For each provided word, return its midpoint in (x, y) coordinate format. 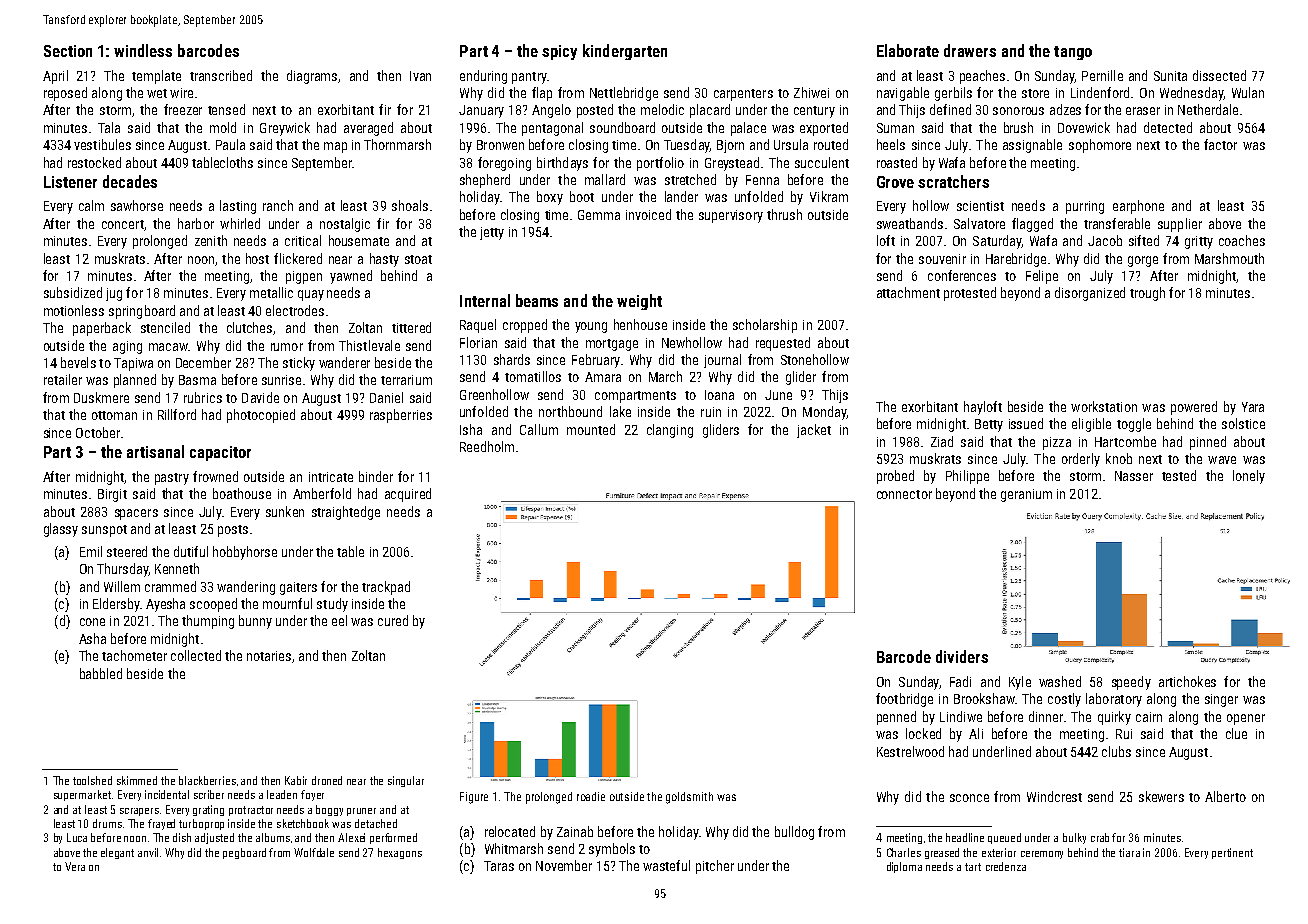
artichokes (1187, 681)
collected (196, 655)
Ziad (942, 441)
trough (1147, 294)
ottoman (114, 415)
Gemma (599, 215)
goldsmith (689, 798)
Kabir (296, 780)
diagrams (312, 77)
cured (393, 620)
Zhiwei (811, 92)
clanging (670, 431)
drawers (970, 50)
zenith (211, 240)
